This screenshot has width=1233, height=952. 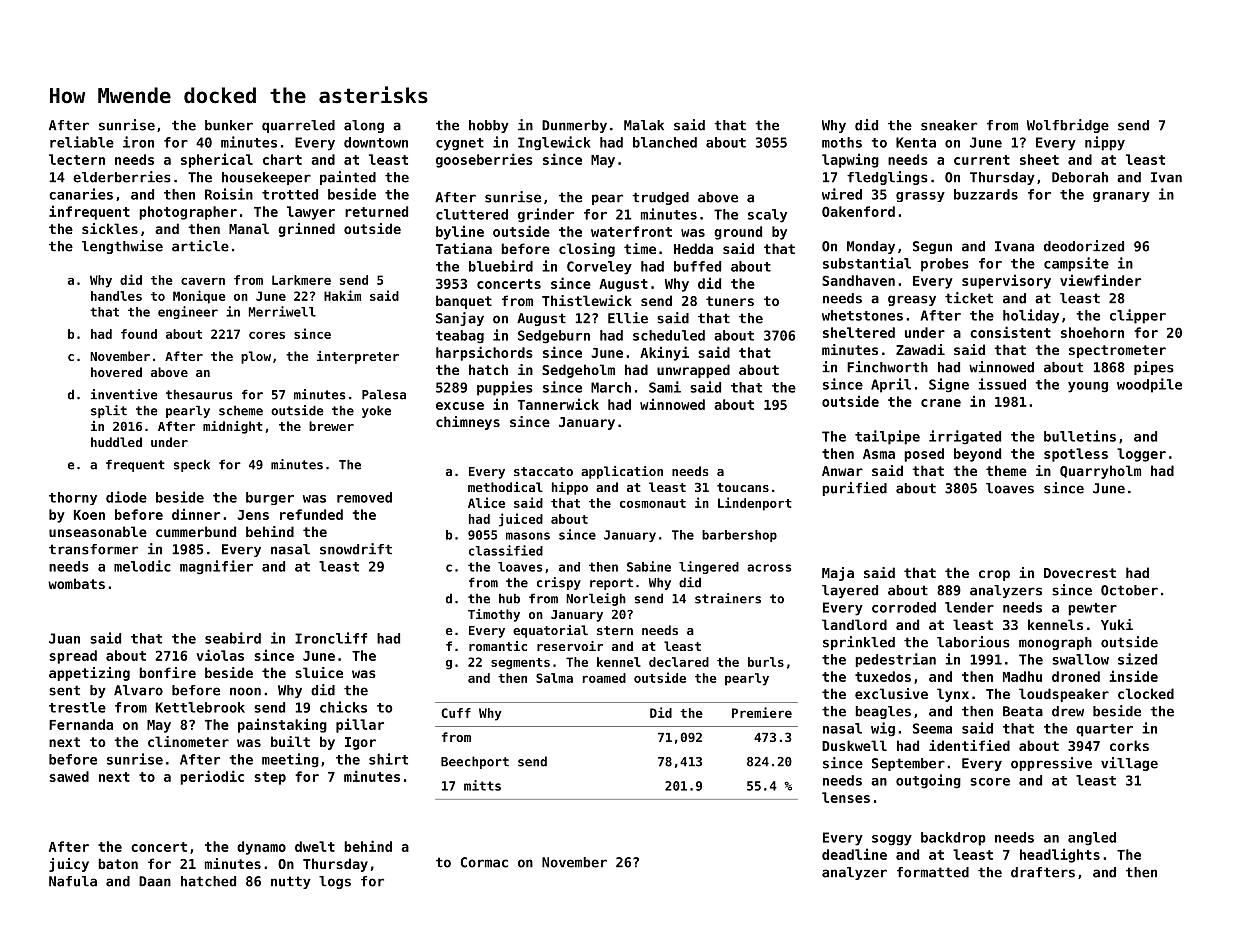 What do you see at coordinates (570, 646) in the screenshot?
I see `reservoir` at bounding box center [570, 646].
